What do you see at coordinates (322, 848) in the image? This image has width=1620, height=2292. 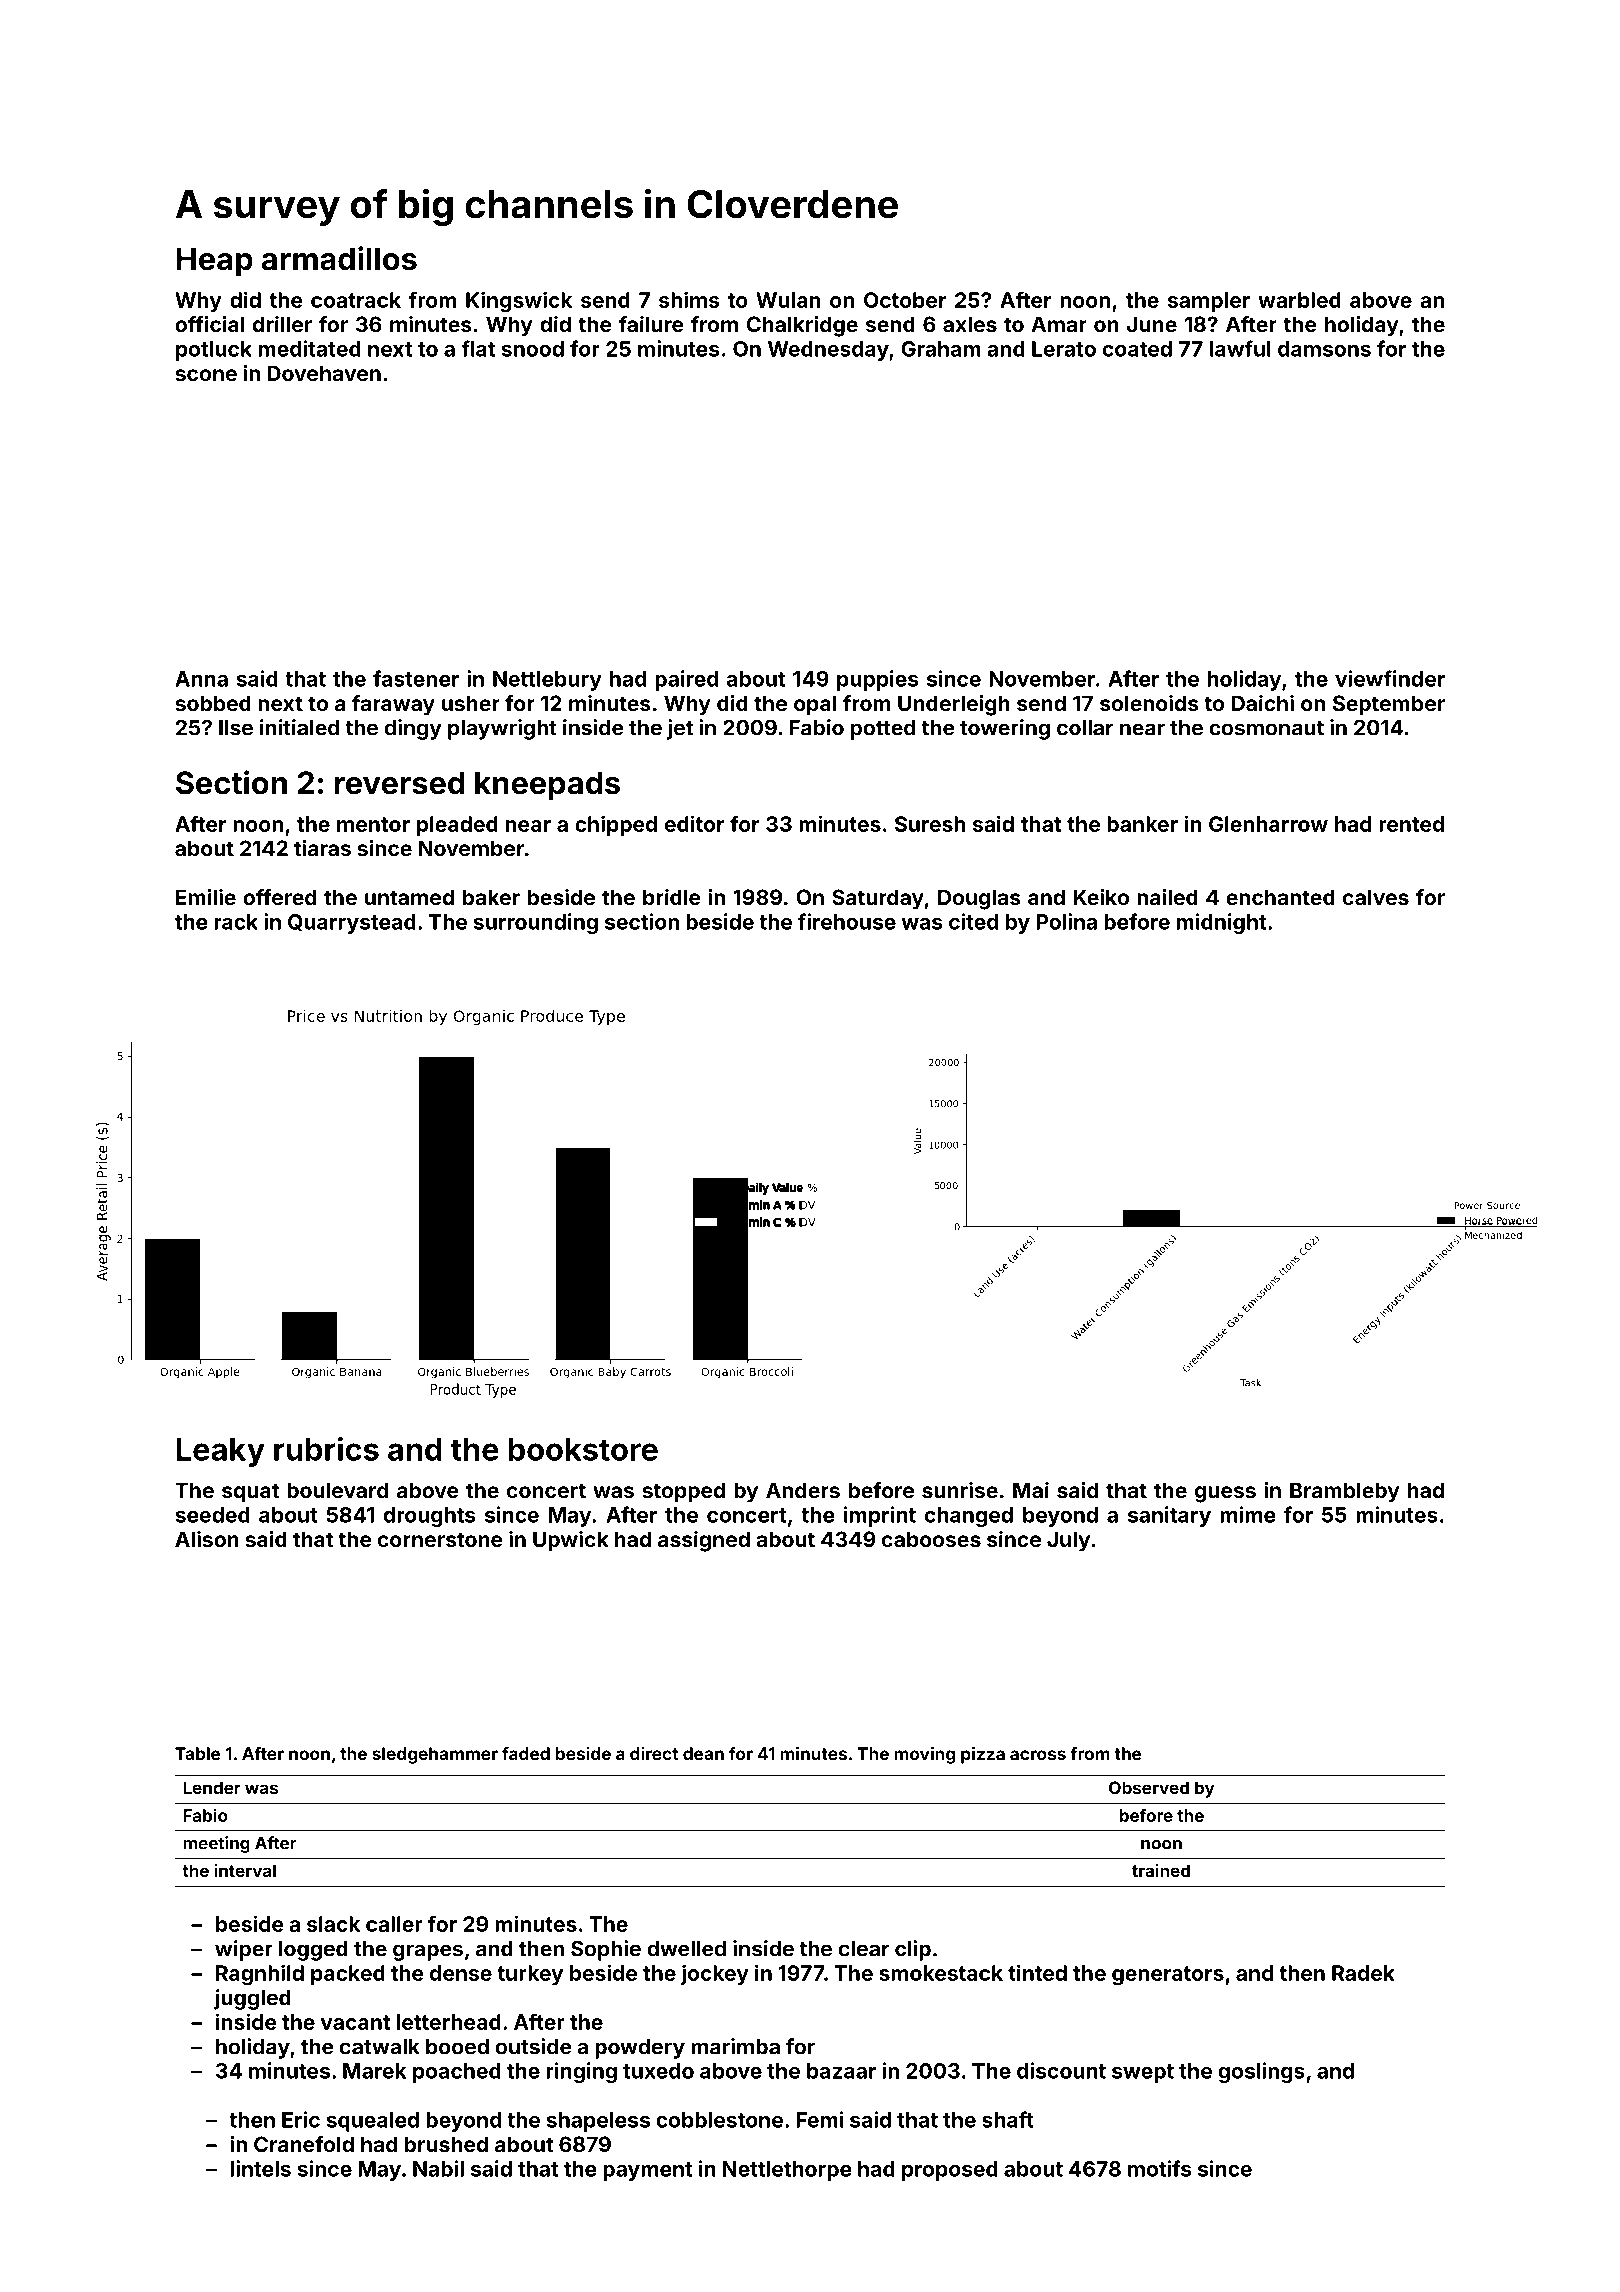 I see `tiaras` at bounding box center [322, 848].
